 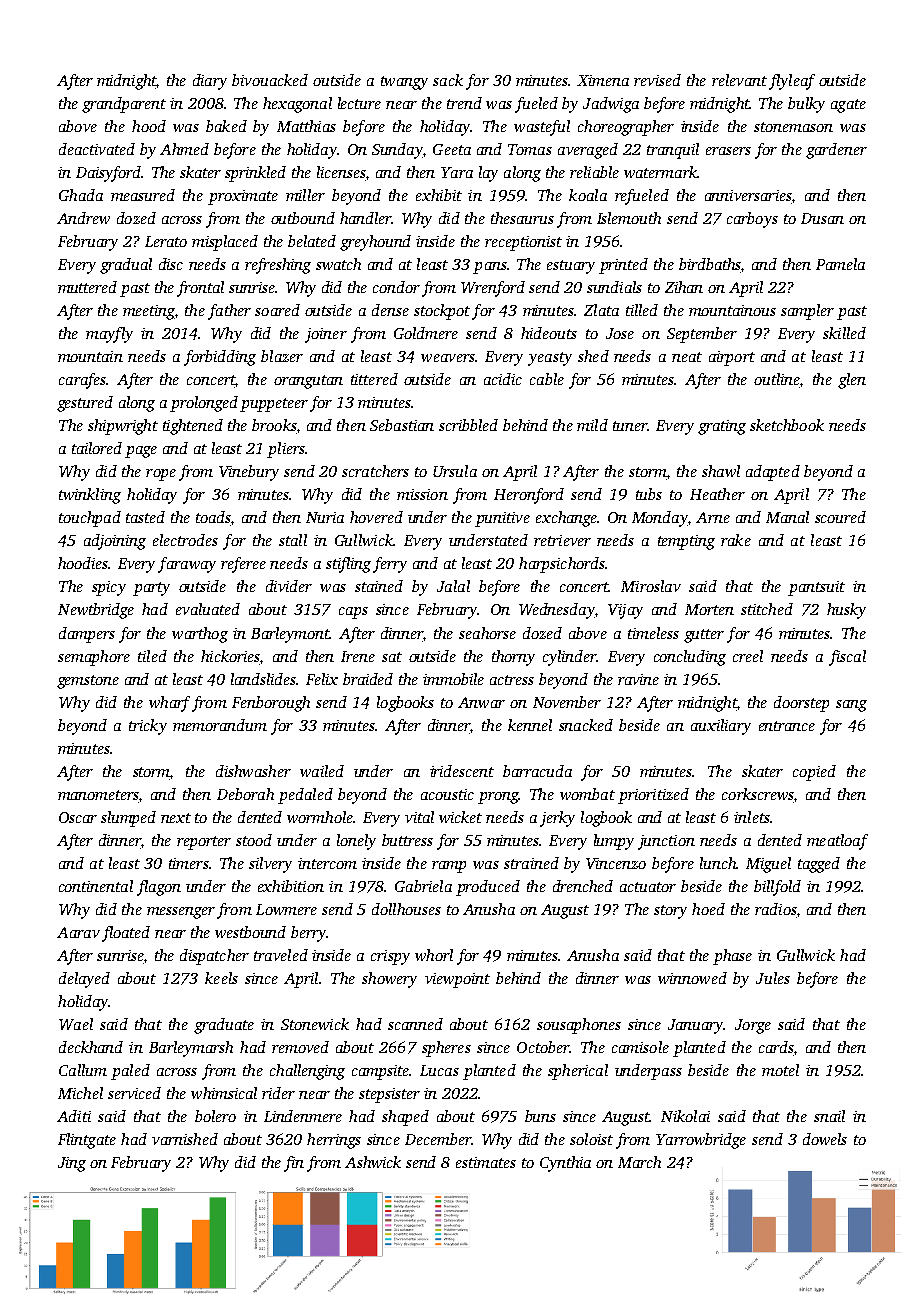 What do you see at coordinates (611, 105) in the screenshot?
I see `Jadwiga` at bounding box center [611, 105].
